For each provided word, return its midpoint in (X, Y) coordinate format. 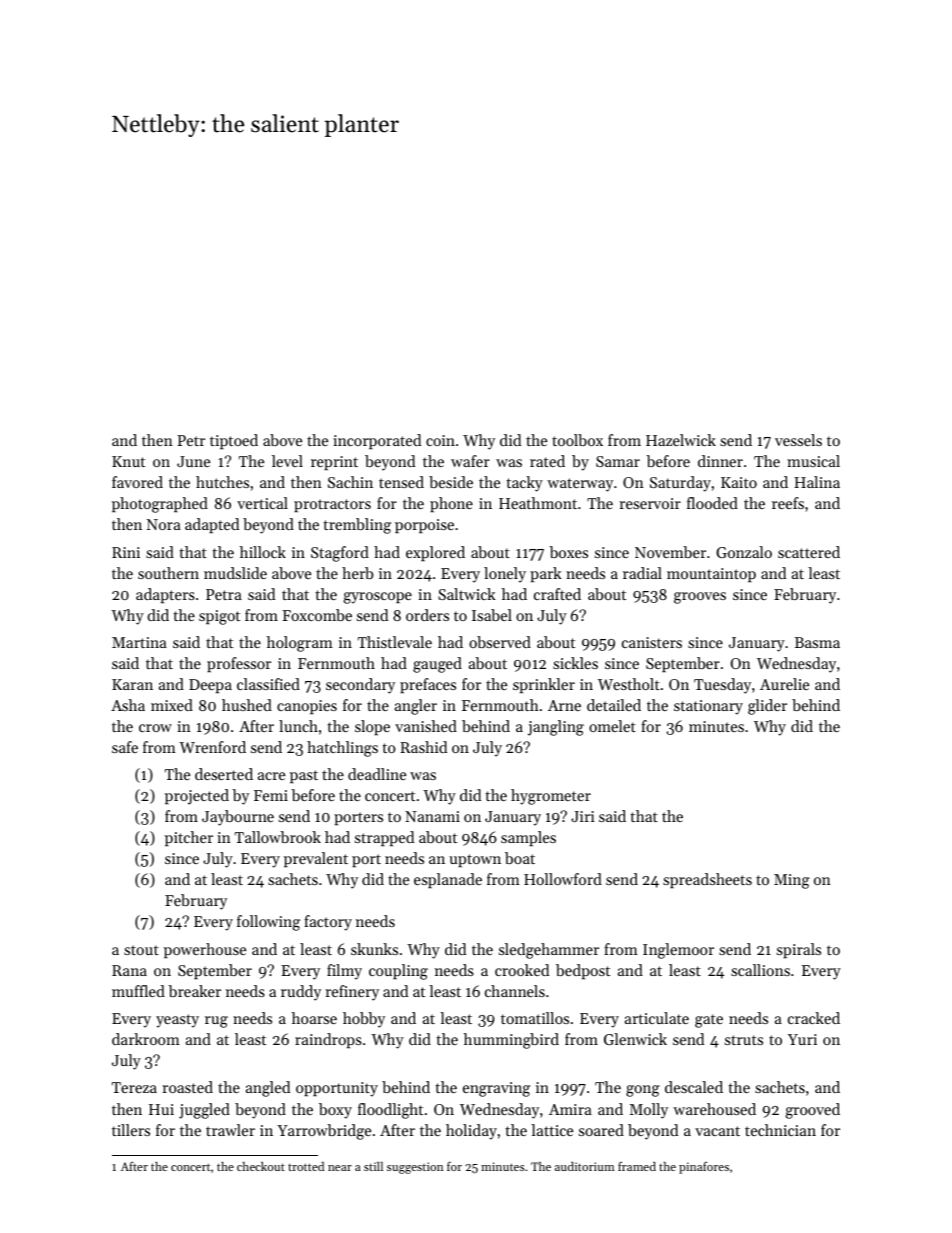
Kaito (739, 482)
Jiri (583, 816)
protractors (332, 505)
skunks (374, 949)
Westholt (629, 684)
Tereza (134, 1087)
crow (155, 728)
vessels (798, 440)
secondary (360, 686)
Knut (128, 461)
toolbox (577, 440)
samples (528, 838)
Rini (126, 552)
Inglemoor (678, 951)
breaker (194, 991)
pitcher (189, 838)
